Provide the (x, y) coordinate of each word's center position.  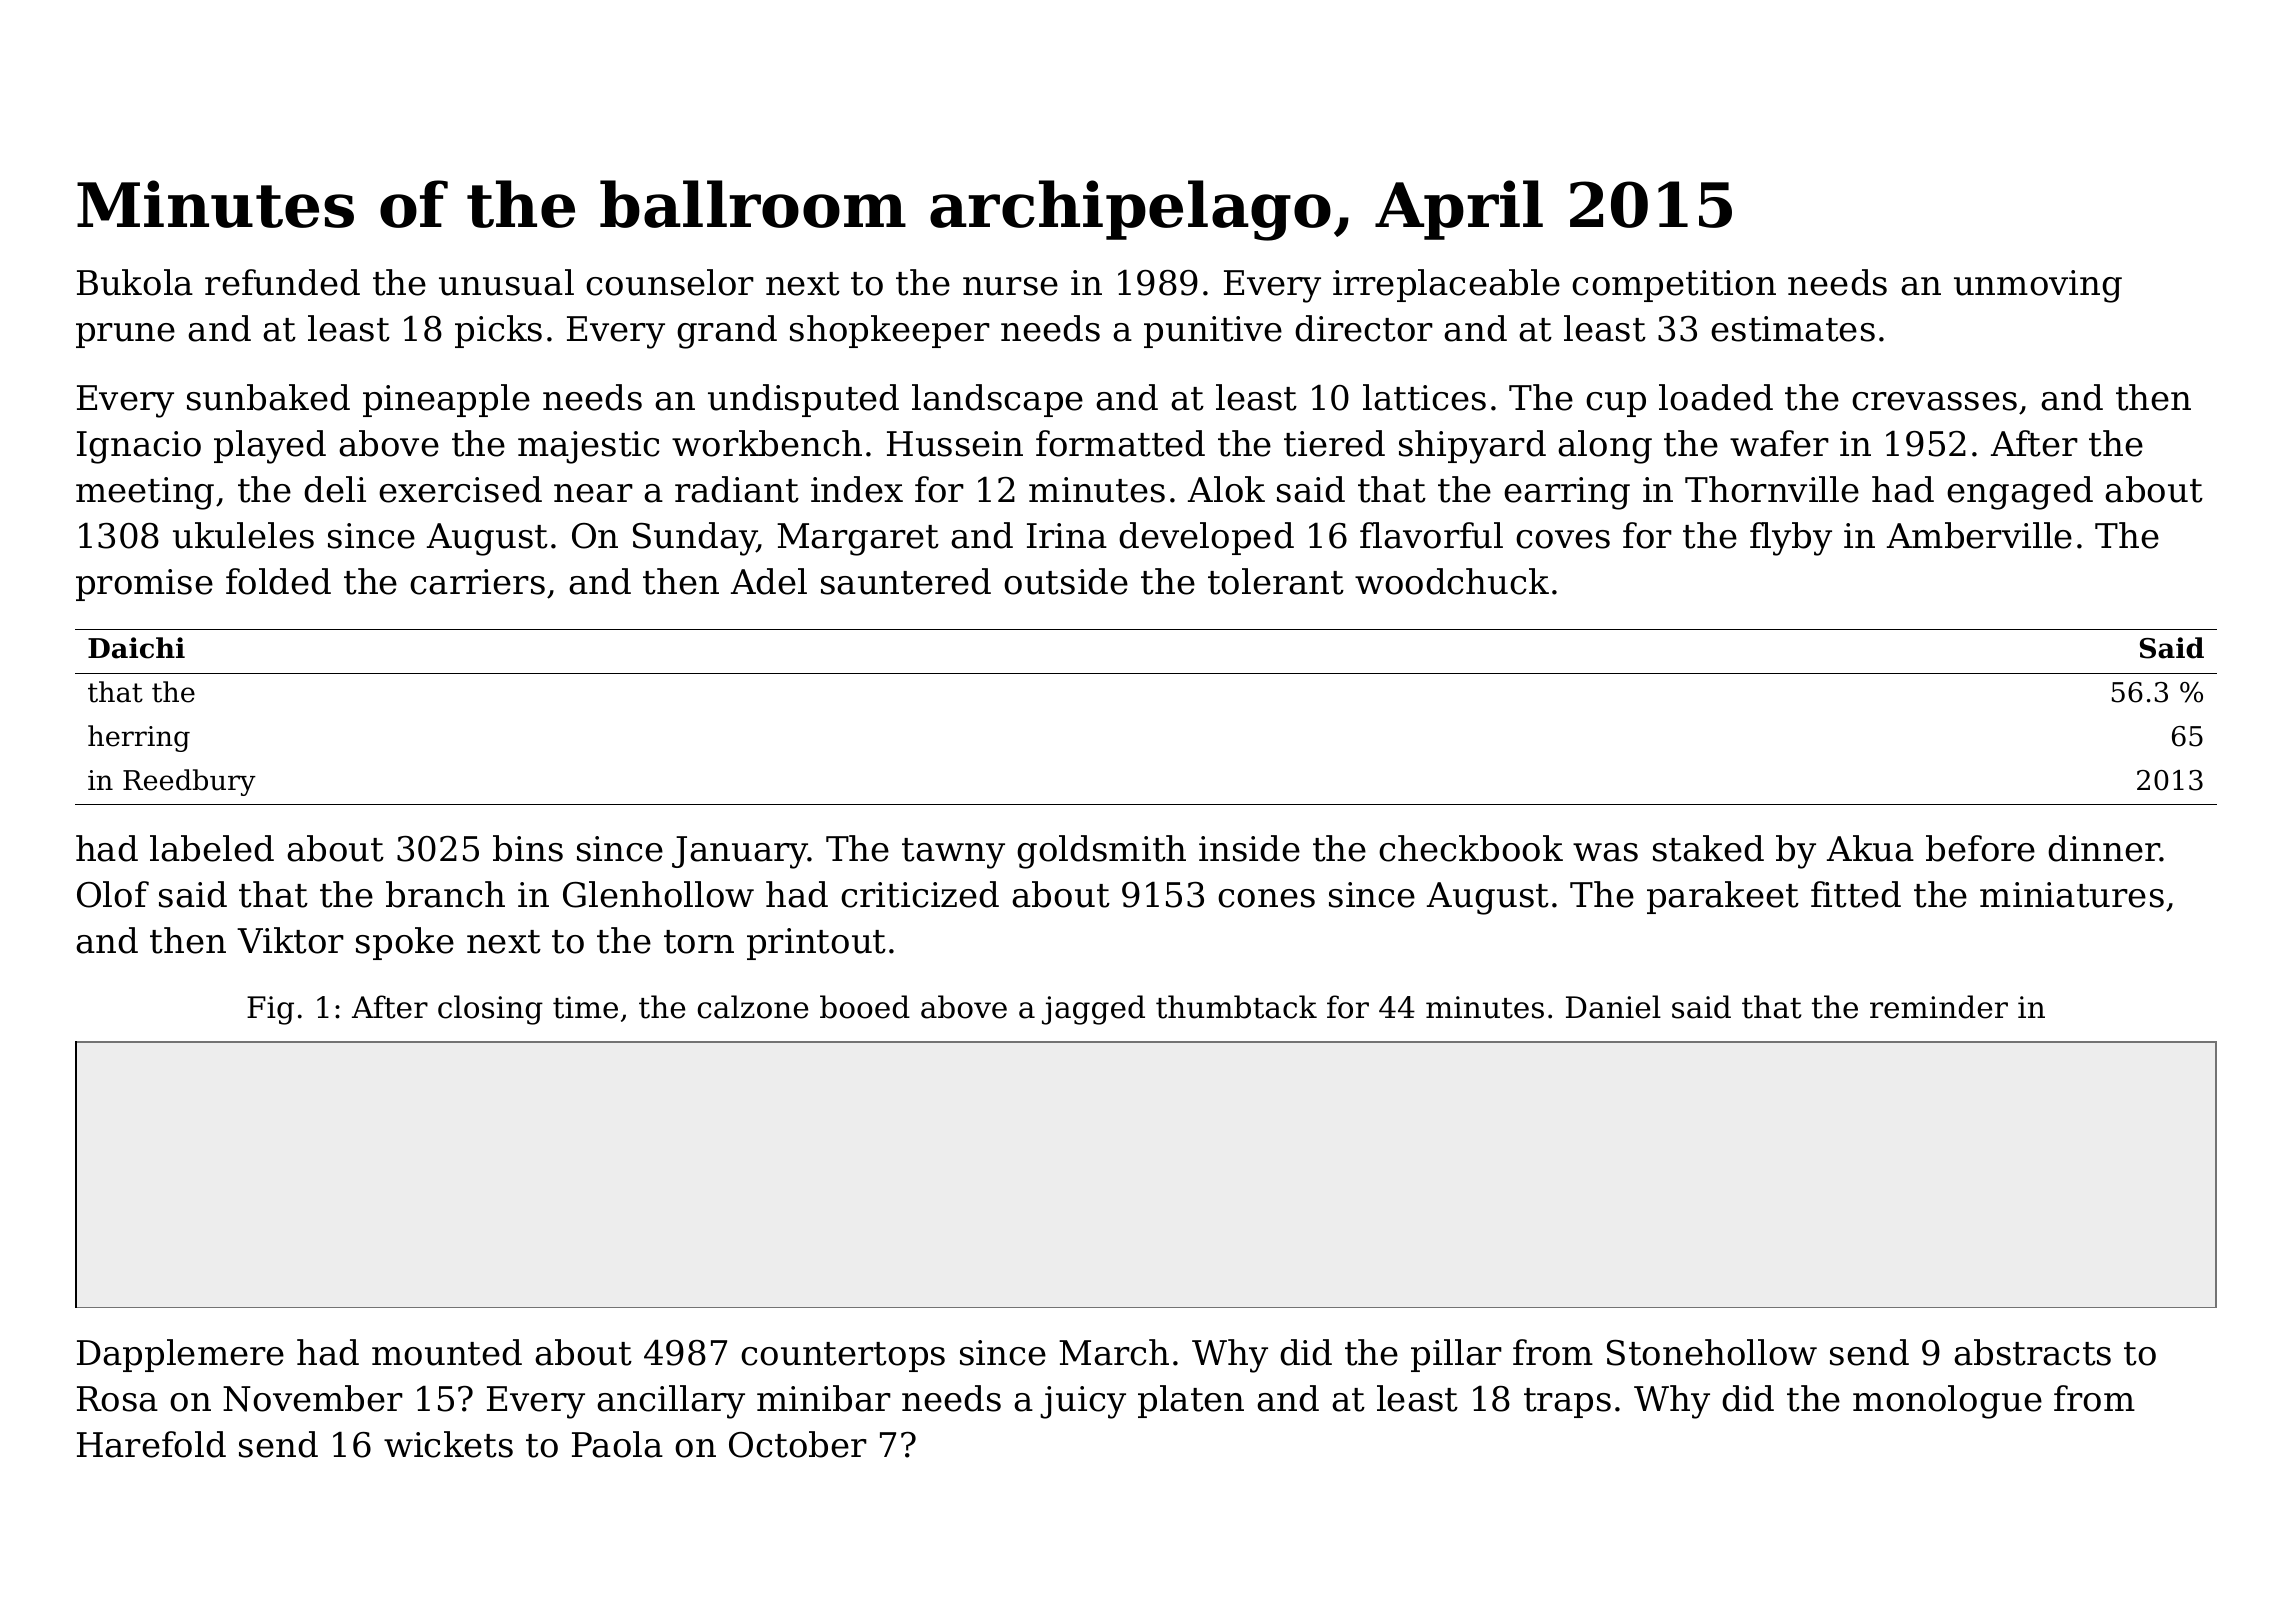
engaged (2020, 493)
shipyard (1472, 447)
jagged (1093, 1010)
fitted (1856, 894)
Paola (617, 1444)
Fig (270, 1010)
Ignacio (139, 447)
